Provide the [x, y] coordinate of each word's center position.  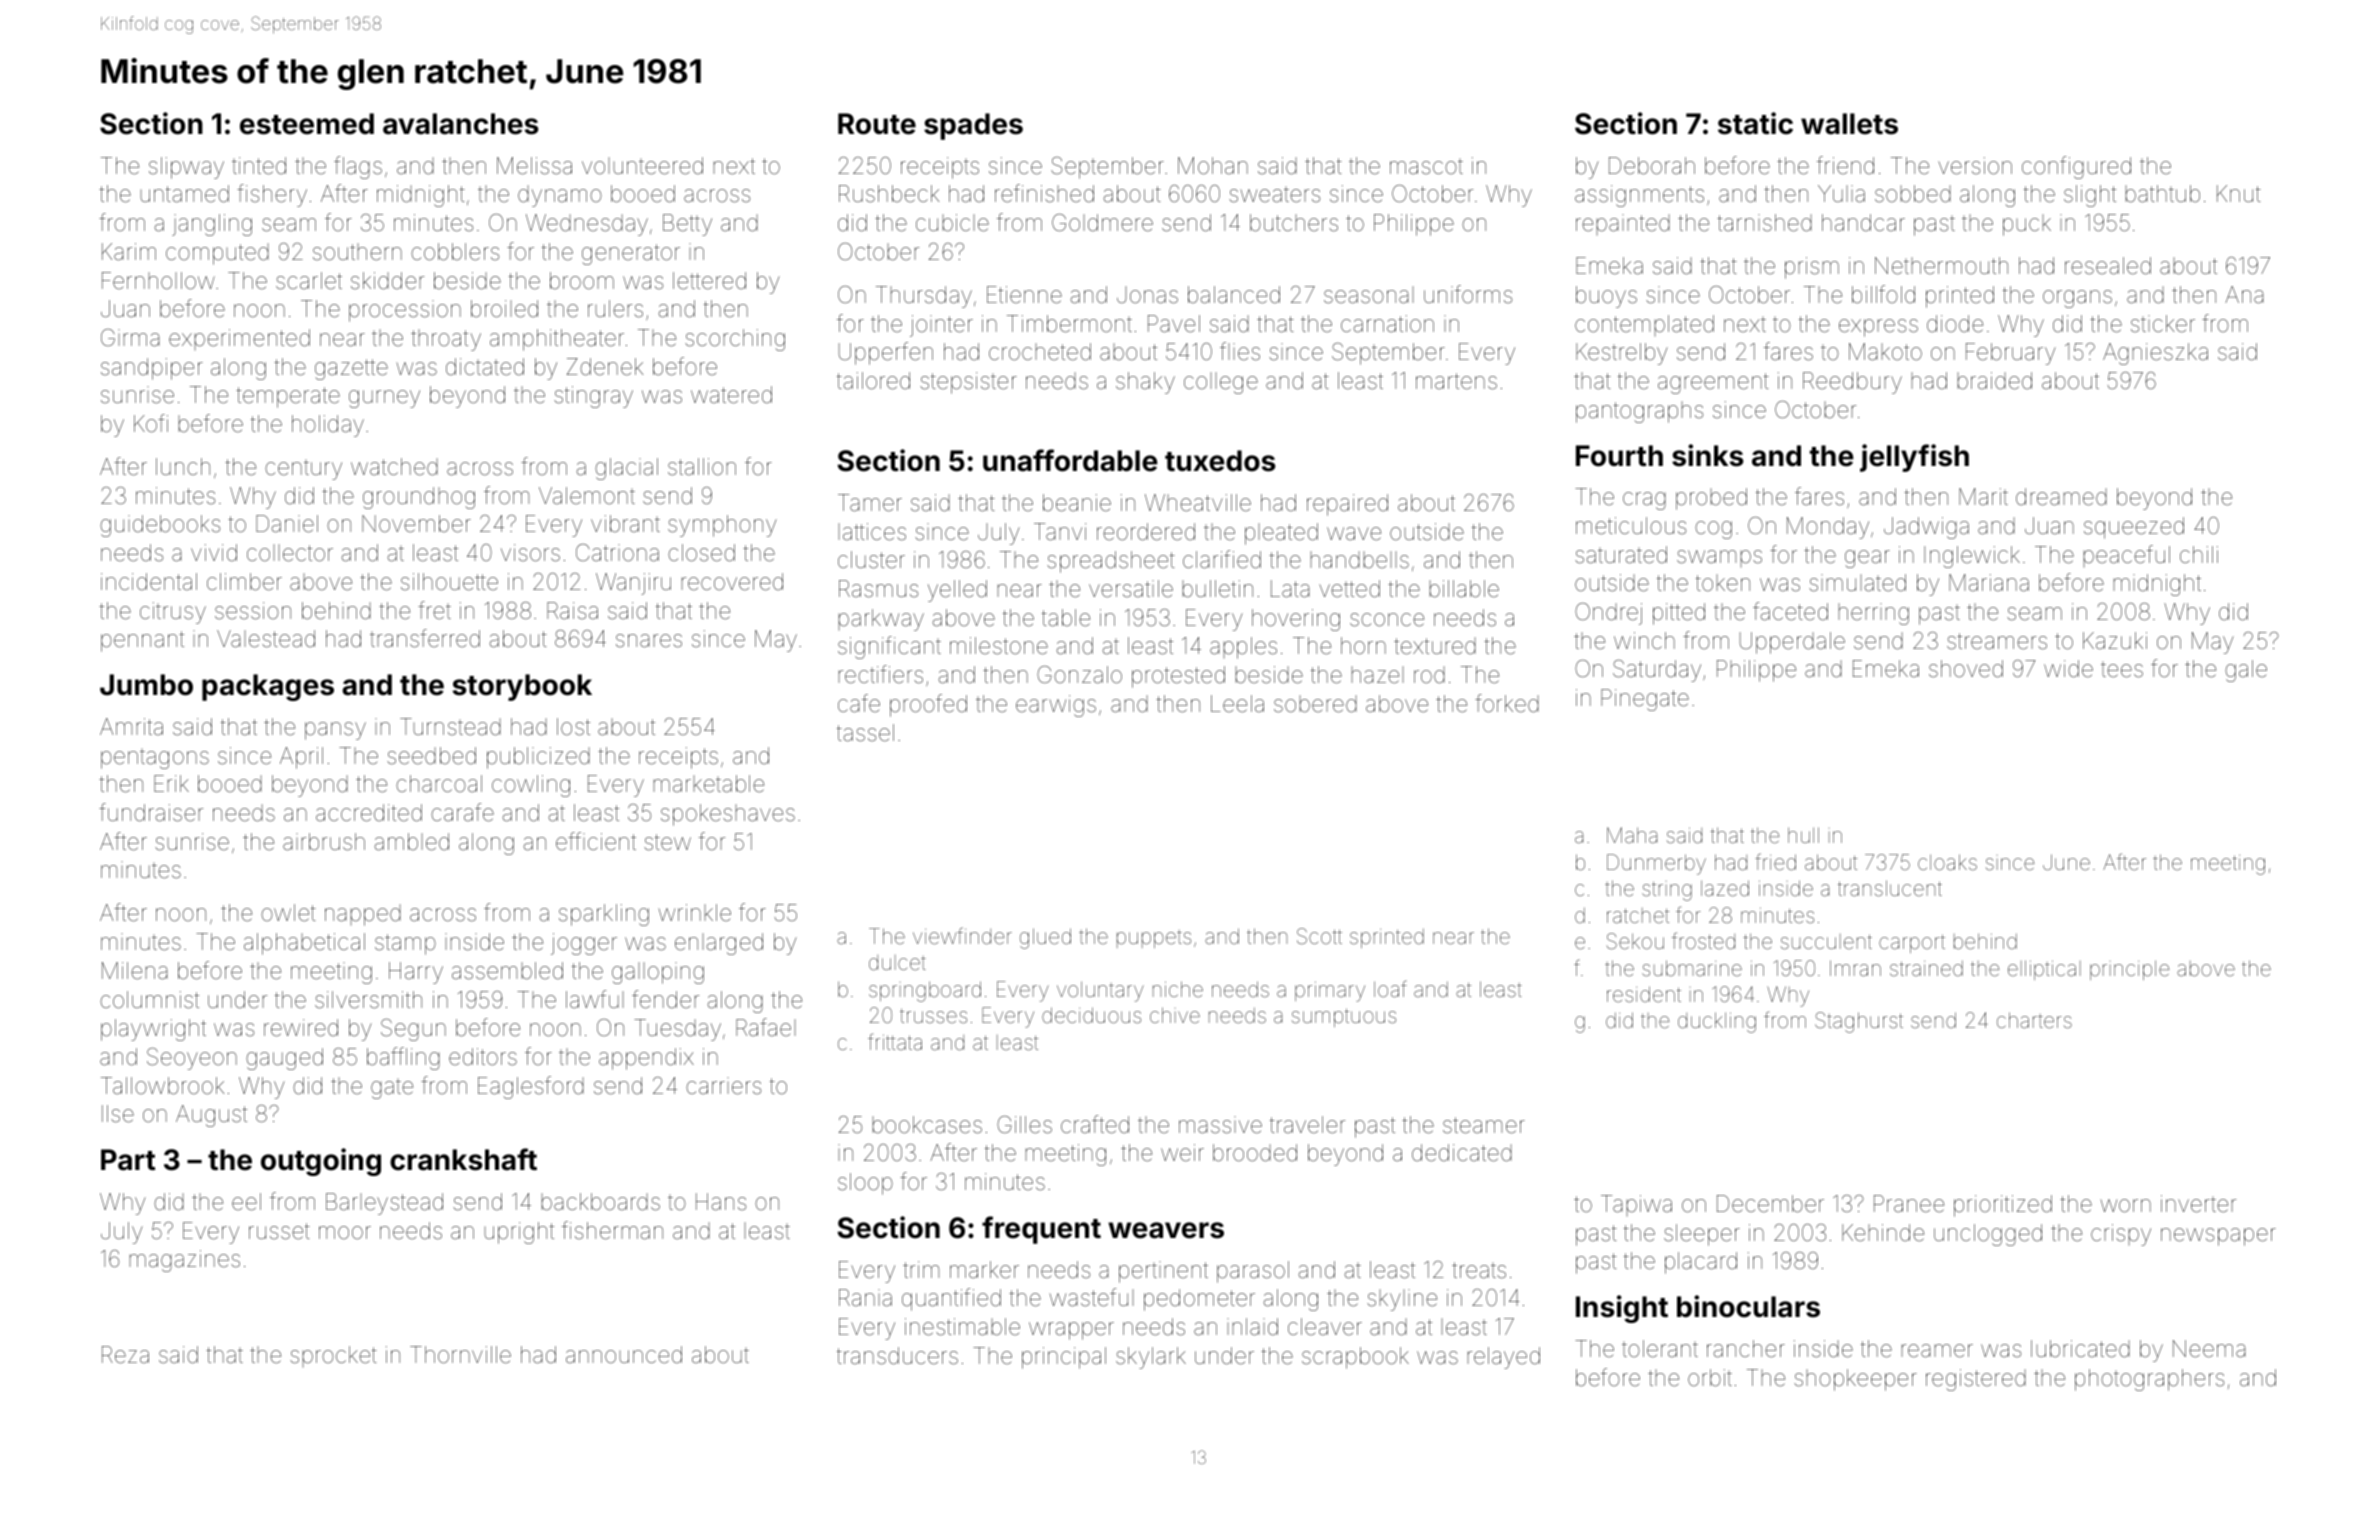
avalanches [461, 124]
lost [573, 727]
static [1755, 123]
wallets [1849, 124]
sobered [1315, 704]
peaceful [2126, 556]
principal [1064, 1358]
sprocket [333, 1356]
